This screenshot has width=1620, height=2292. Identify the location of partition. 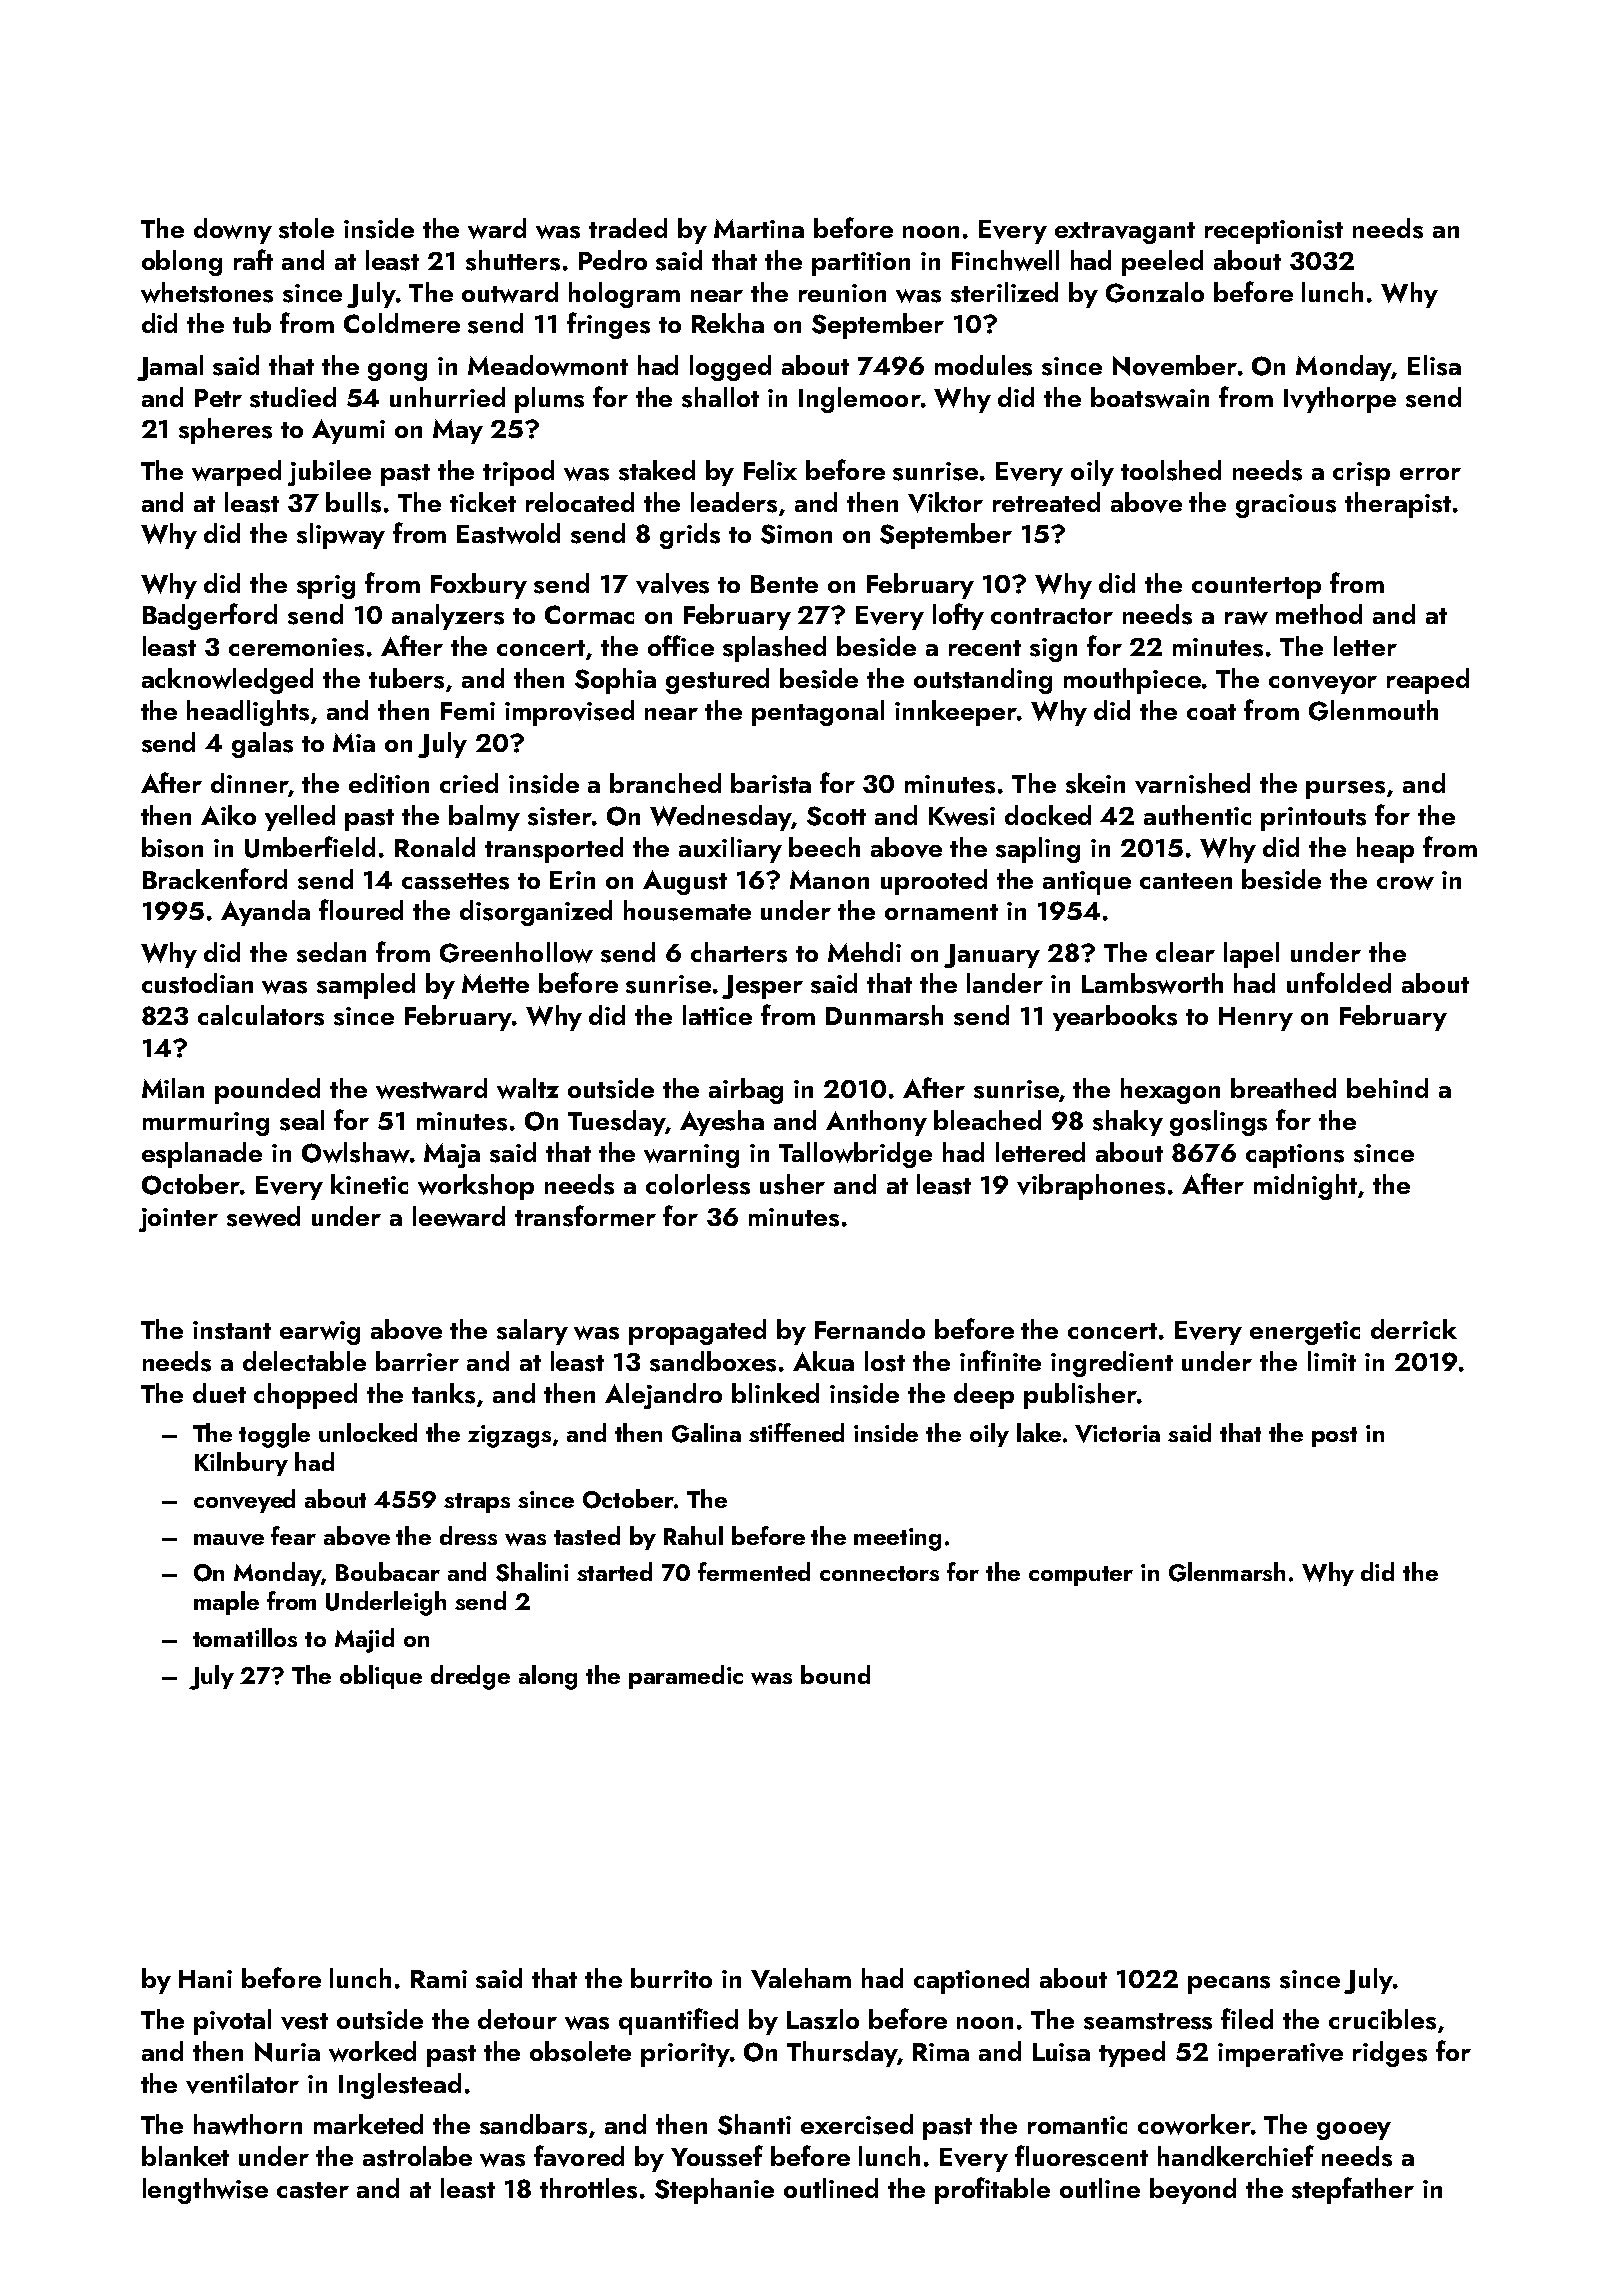
(861, 264).
